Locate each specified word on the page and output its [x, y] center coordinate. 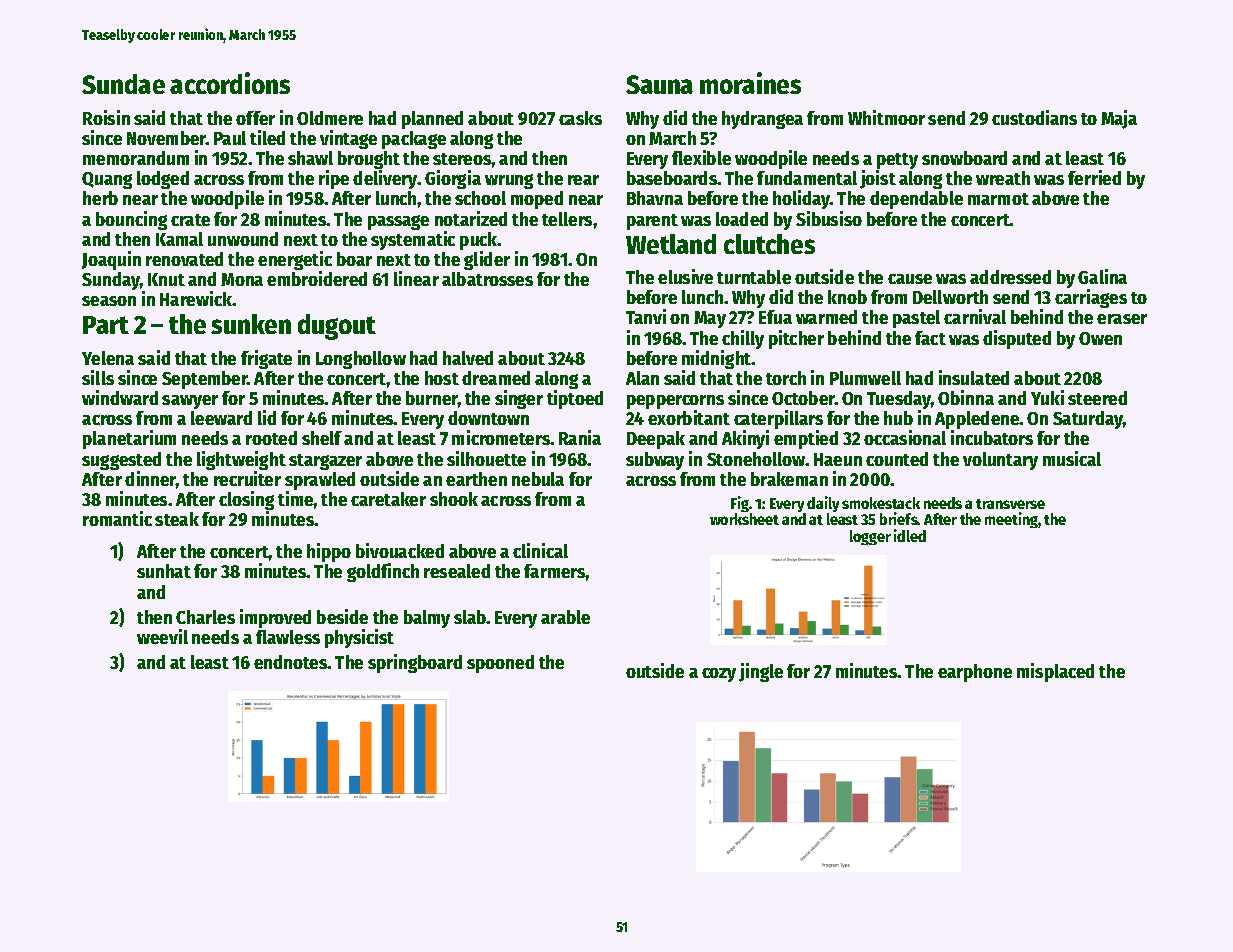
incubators [992, 437]
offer [255, 118]
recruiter [247, 478]
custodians [1034, 117]
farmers [555, 571]
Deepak [656, 440]
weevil [162, 636]
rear [583, 180]
